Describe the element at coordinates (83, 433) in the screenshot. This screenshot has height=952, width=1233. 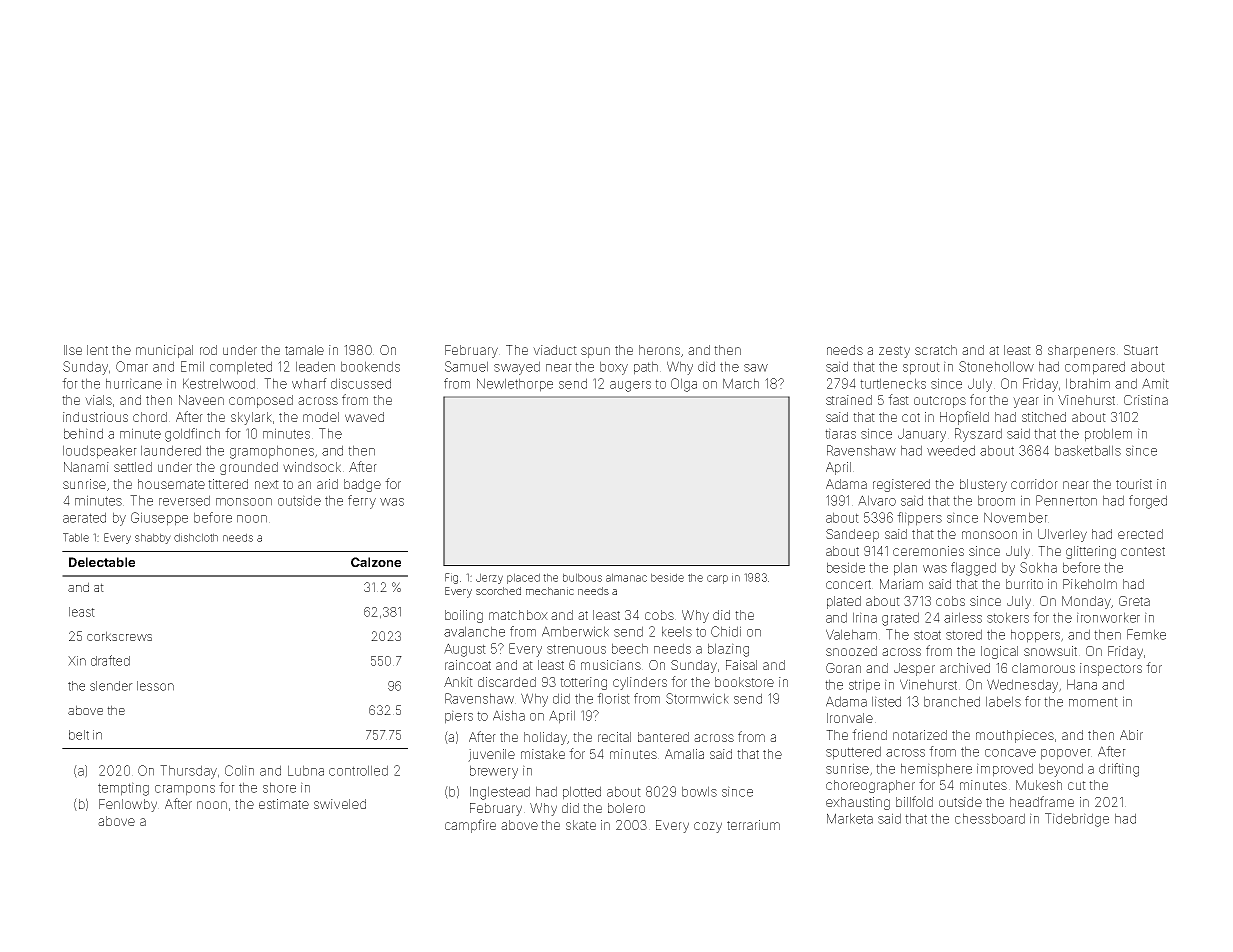
I see `behind` at that location.
